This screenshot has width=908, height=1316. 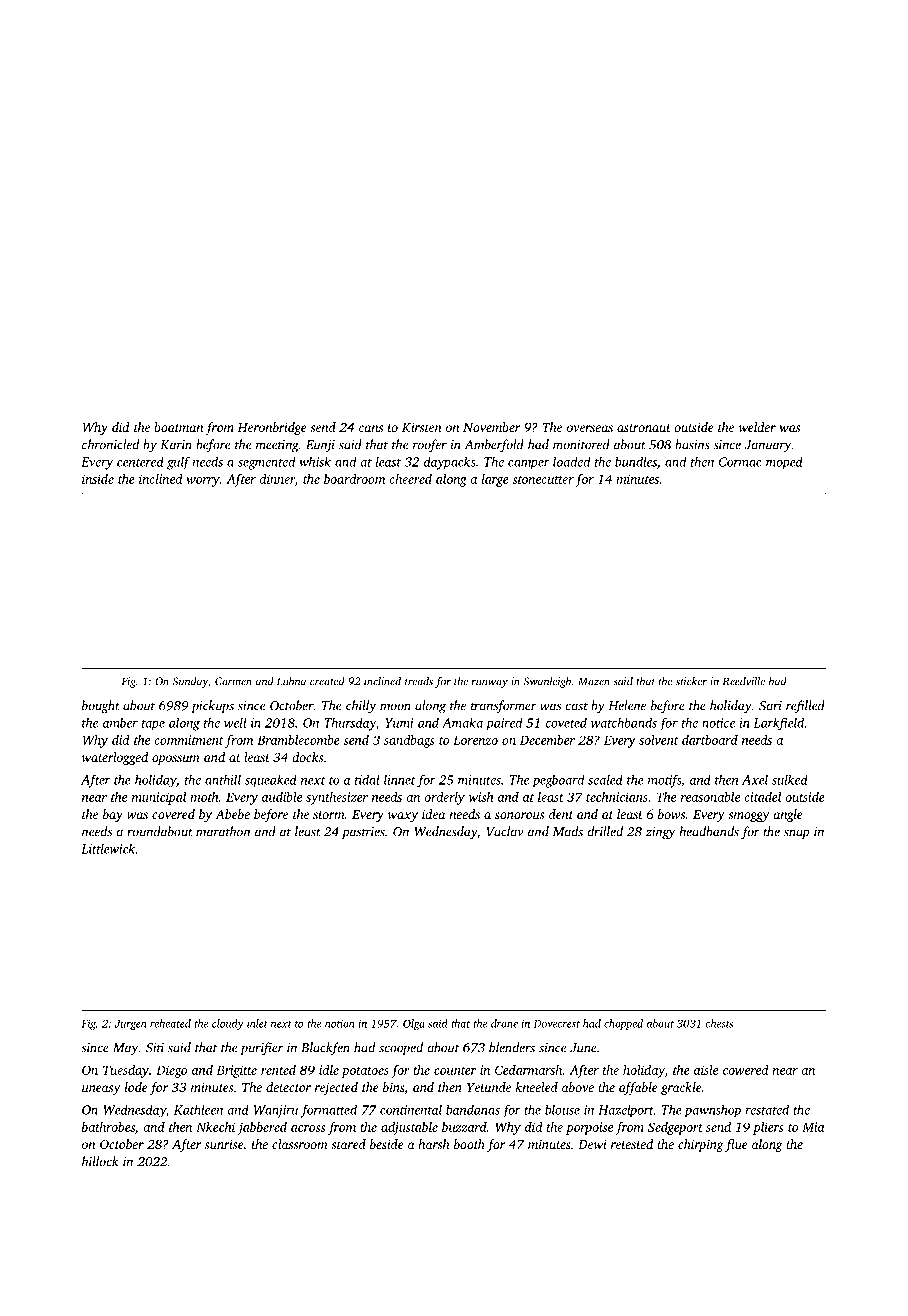 What do you see at coordinates (401, 1048) in the screenshot?
I see `scooped` at bounding box center [401, 1048].
